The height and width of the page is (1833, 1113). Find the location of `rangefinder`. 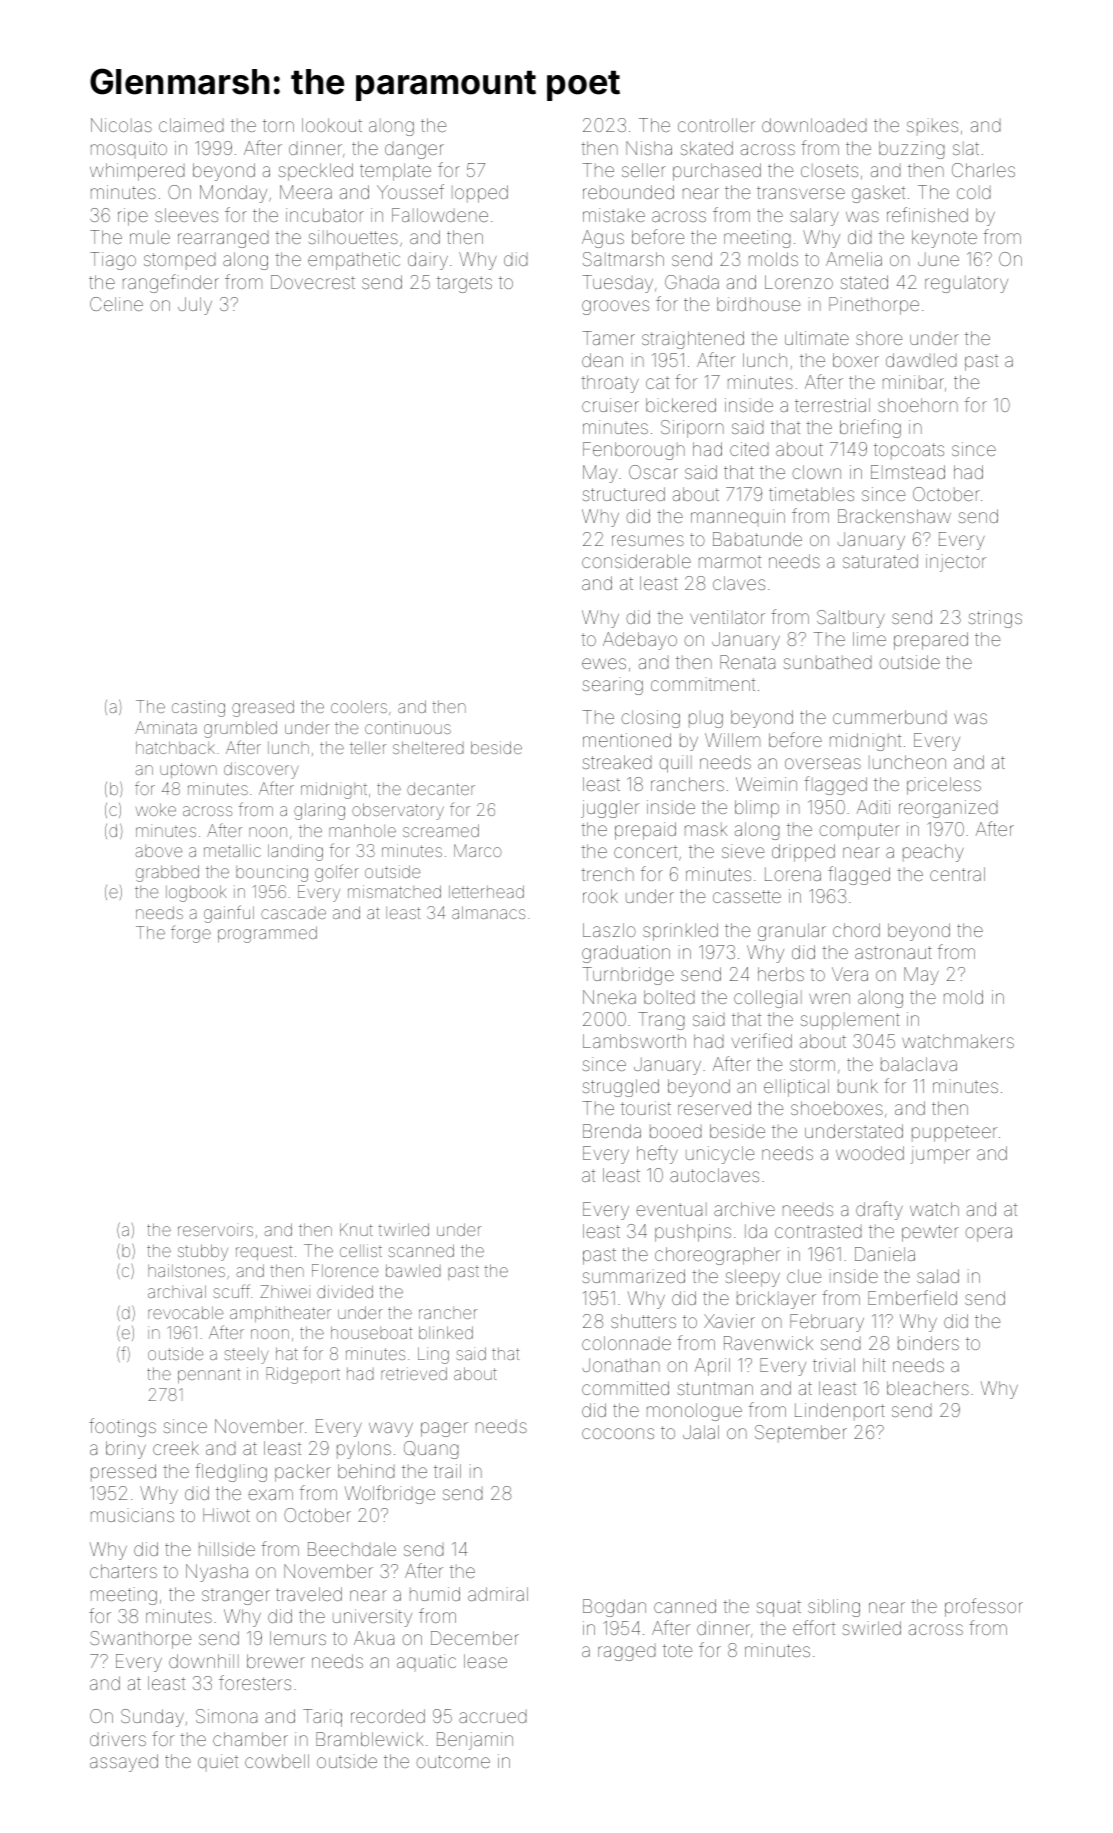

rangefinder is located at coordinates (171, 283).
